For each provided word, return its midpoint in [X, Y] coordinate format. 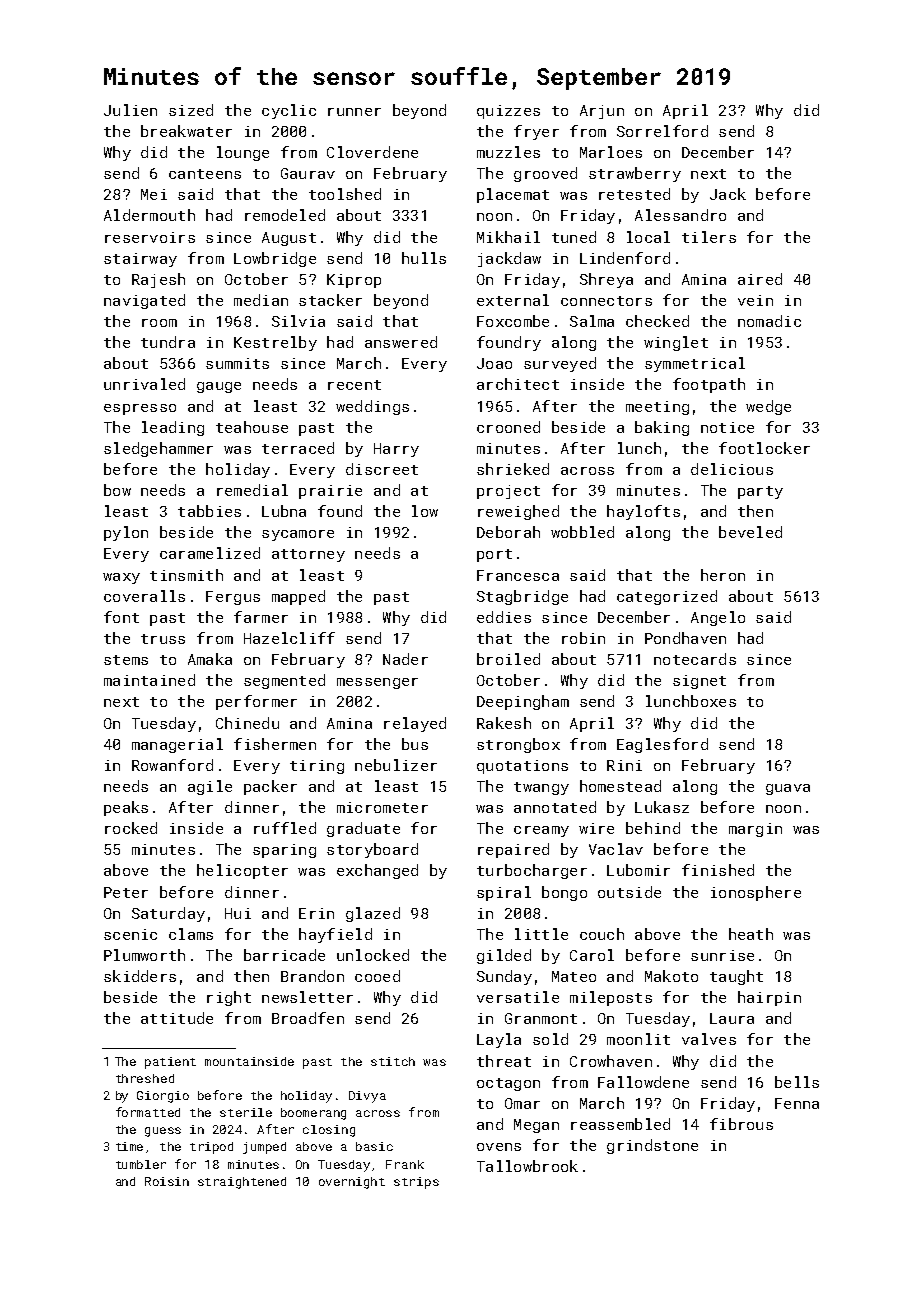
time [129, 1146]
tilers [709, 237]
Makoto [671, 976]
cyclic [289, 111]
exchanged [377, 871]
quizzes [508, 112]
